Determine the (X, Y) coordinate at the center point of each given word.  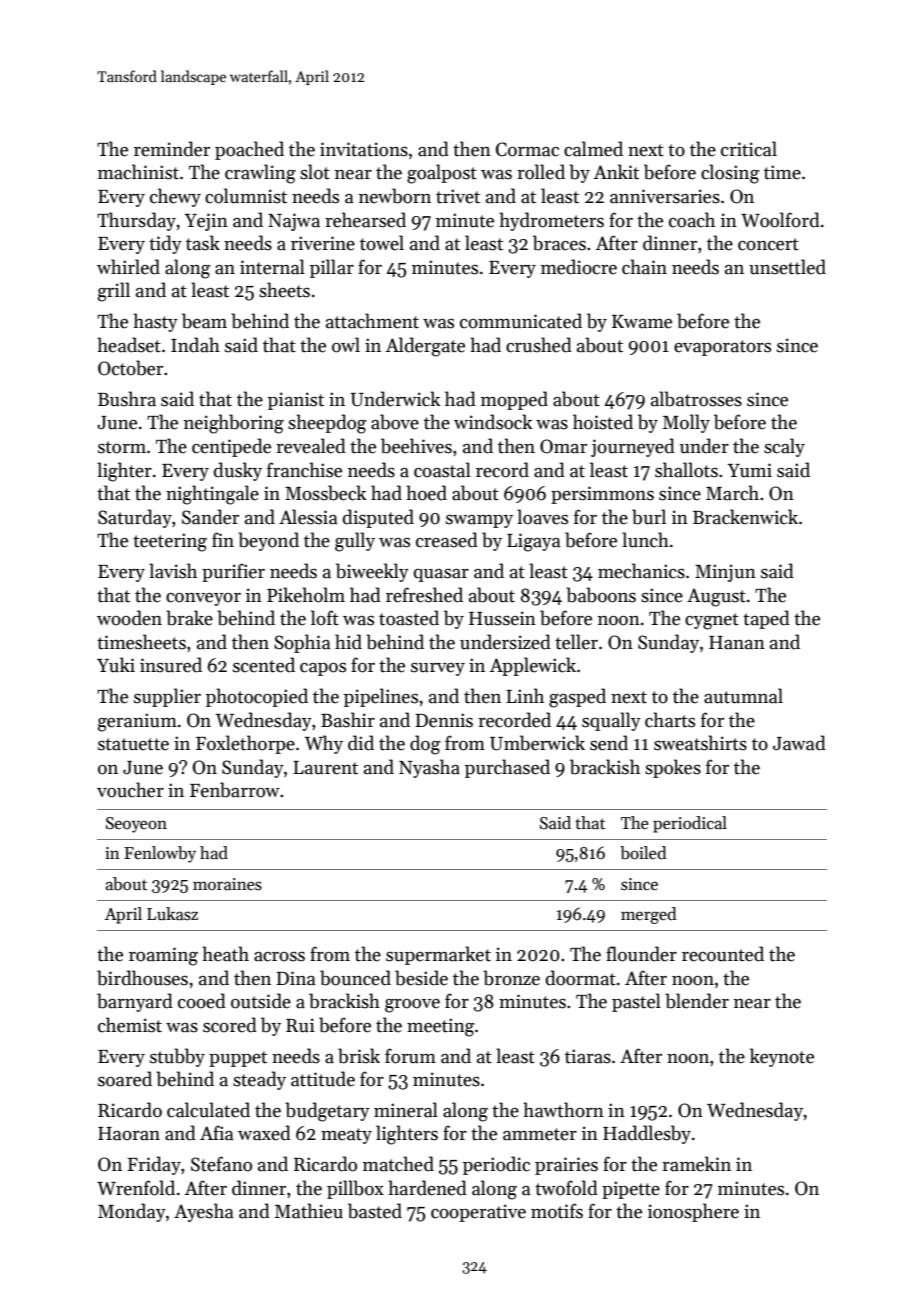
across (279, 957)
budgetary (327, 1112)
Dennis (444, 720)
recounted (723, 954)
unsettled (787, 267)
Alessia (308, 517)
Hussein (502, 618)
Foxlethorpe (245, 744)
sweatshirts (700, 743)
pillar (332, 268)
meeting (440, 1027)
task (203, 243)
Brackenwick (745, 517)
